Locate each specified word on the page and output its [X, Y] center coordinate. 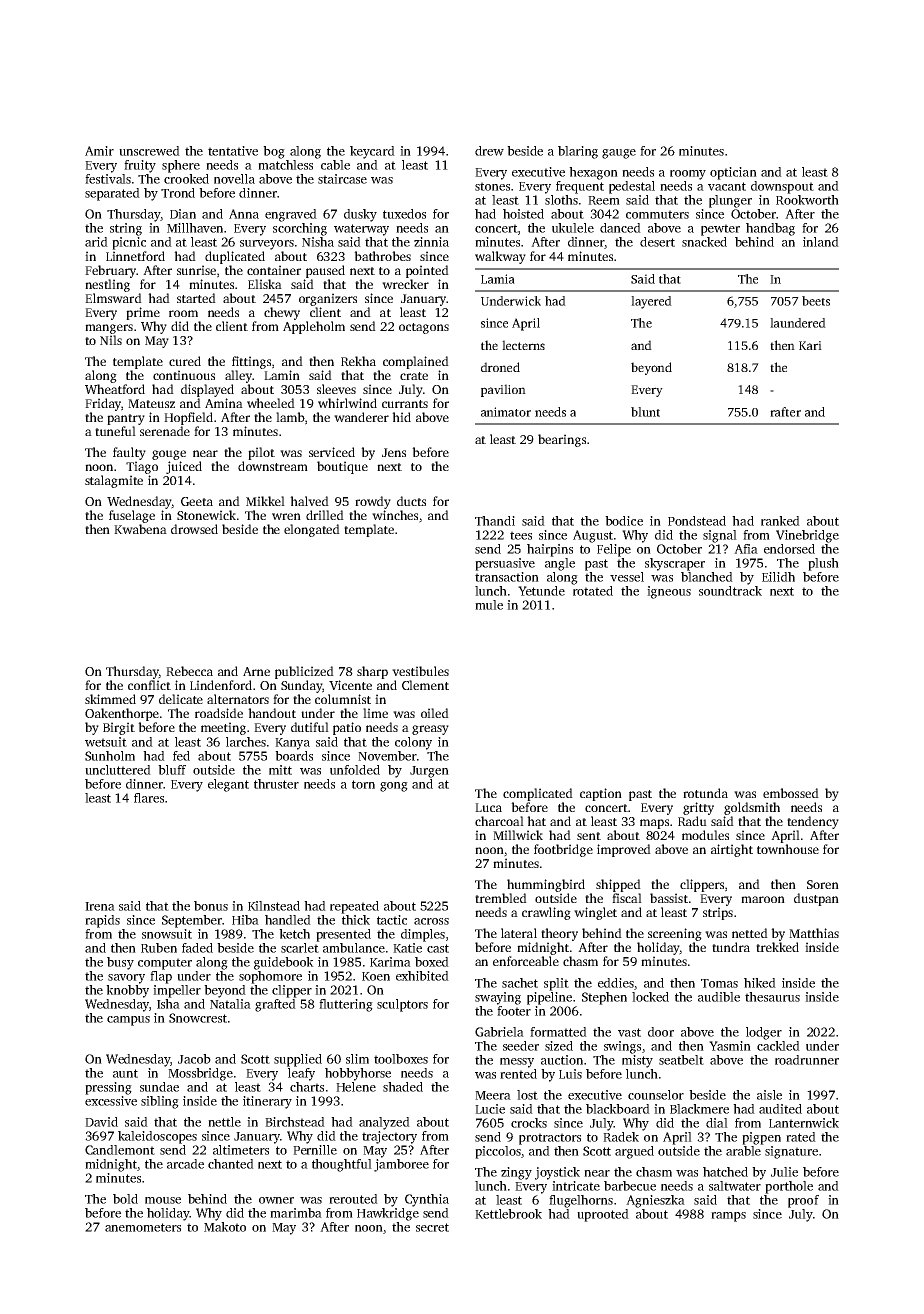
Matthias [814, 933]
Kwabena [140, 529]
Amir [99, 151]
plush [823, 564]
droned [500, 367]
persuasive [505, 564]
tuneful [115, 431]
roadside [219, 713]
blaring [578, 152]
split [556, 984]
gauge [619, 154]
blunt [645, 412]
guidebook [284, 963]
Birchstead [295, 1122]
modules [705, 835]
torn [363, 784]
